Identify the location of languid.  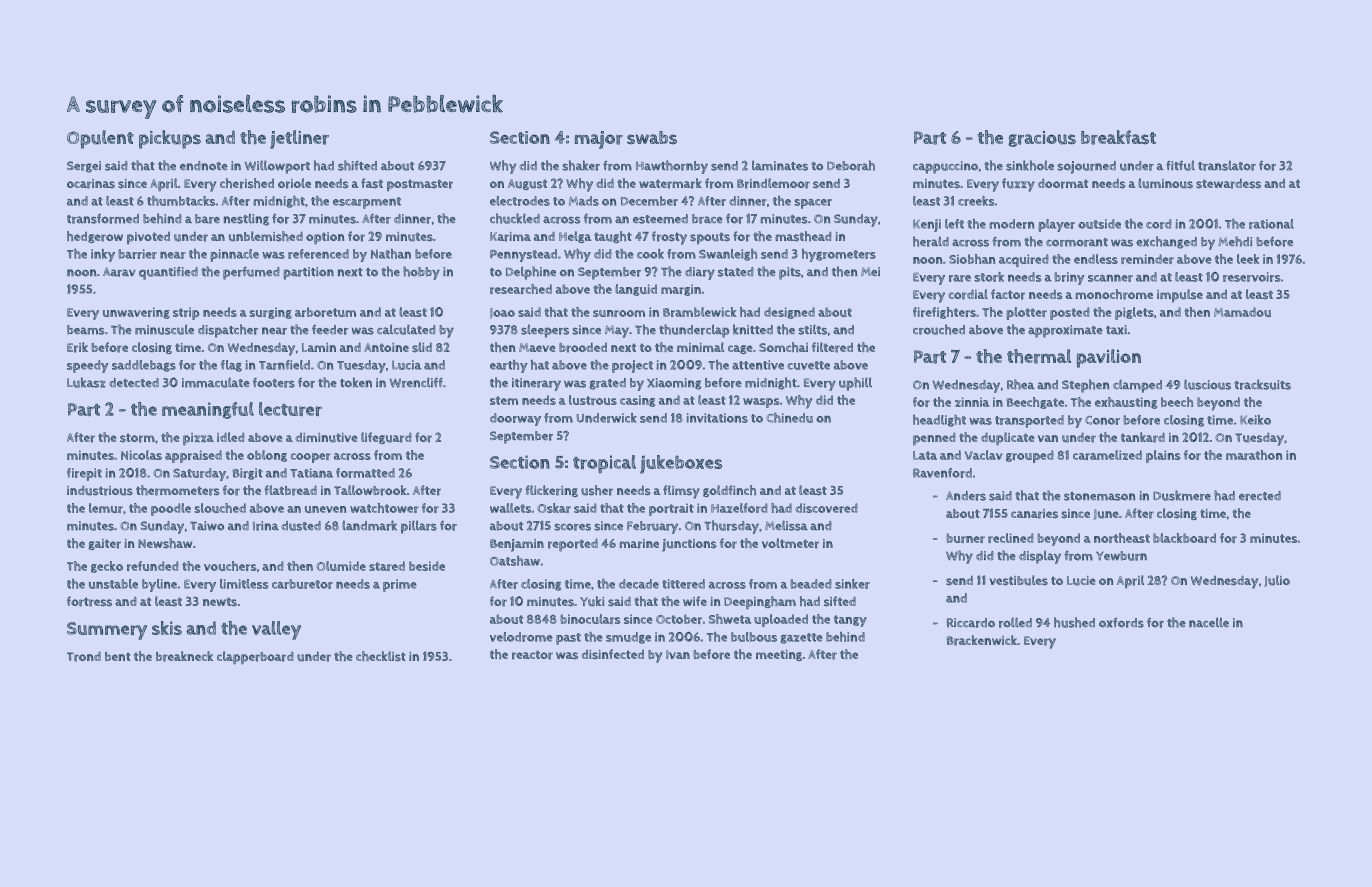
(636, 290).
